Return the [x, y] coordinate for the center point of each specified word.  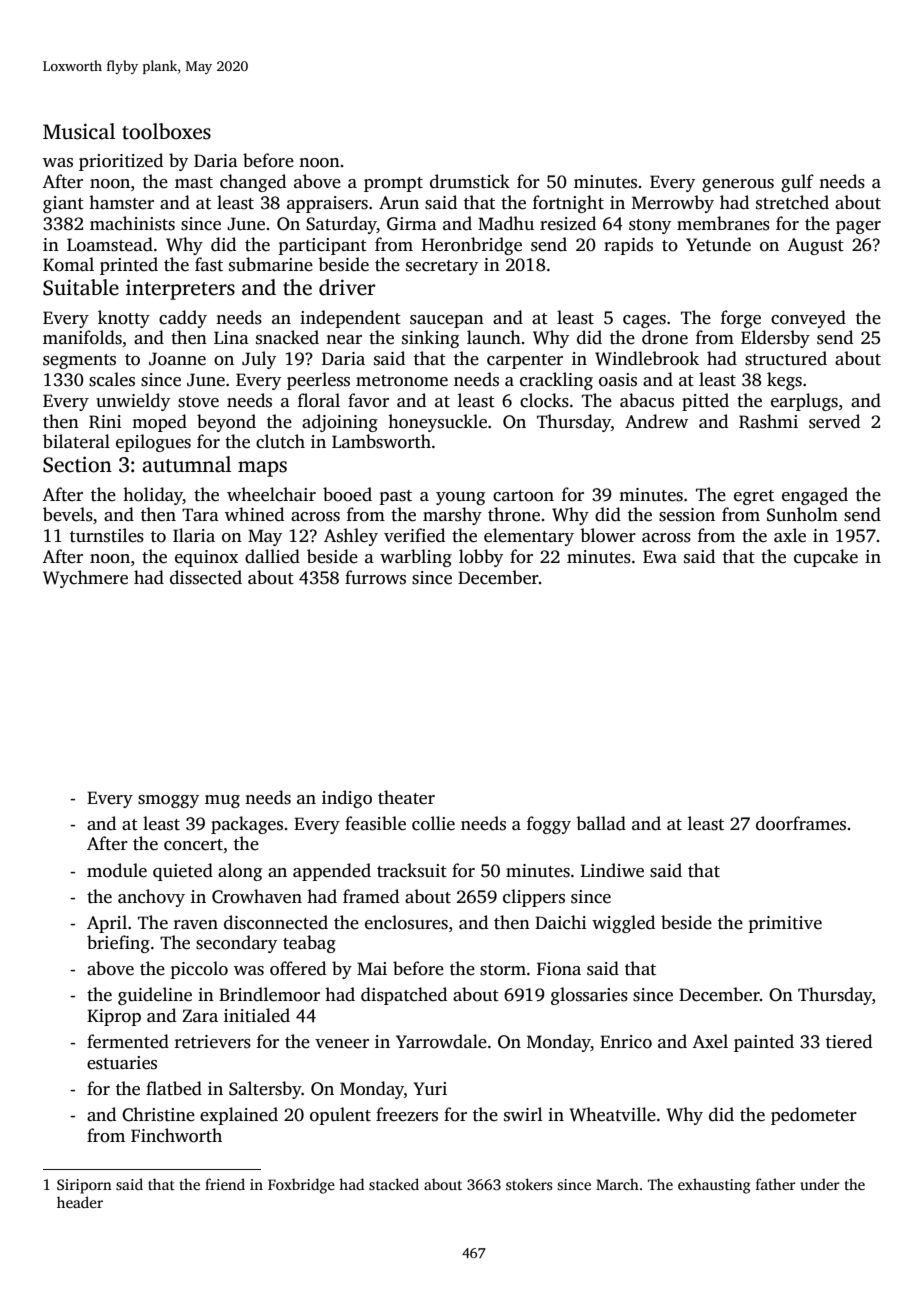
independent [350, 319]
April [107, 924]
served [834, 421]
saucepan [447, 321]
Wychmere [85, 579]
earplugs [804, 402]
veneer [342, 1044]
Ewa [660, 556]
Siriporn [84, 1186]
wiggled [623, 924]
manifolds [82, 337]
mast [194, 183]
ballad [601, 823]
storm [503, 970]
